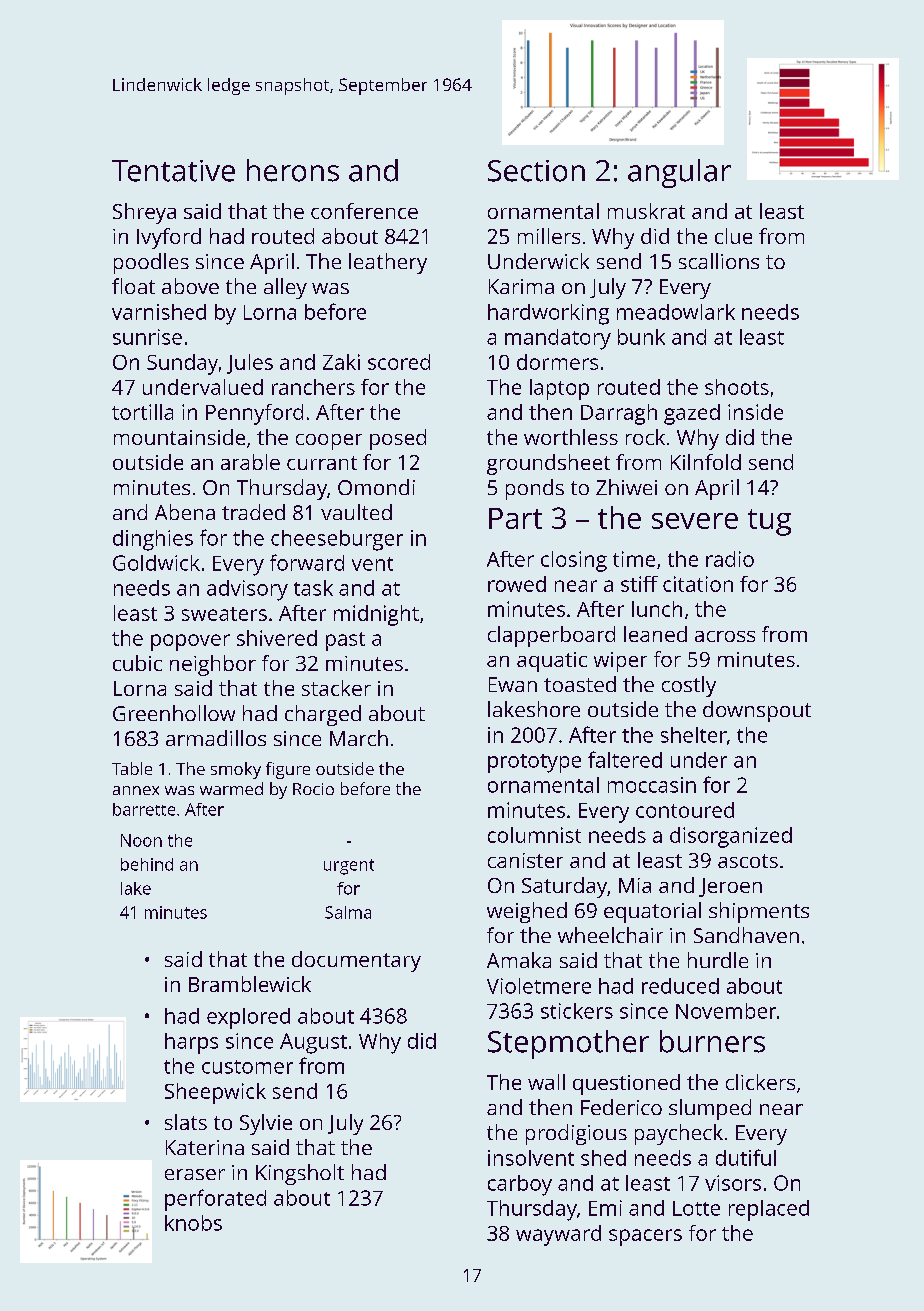 The height and width of the page is (1311, 924). What do you see at coordinates (536, 171) in the page?
I see `Section` at bounding box center [536, 171].
